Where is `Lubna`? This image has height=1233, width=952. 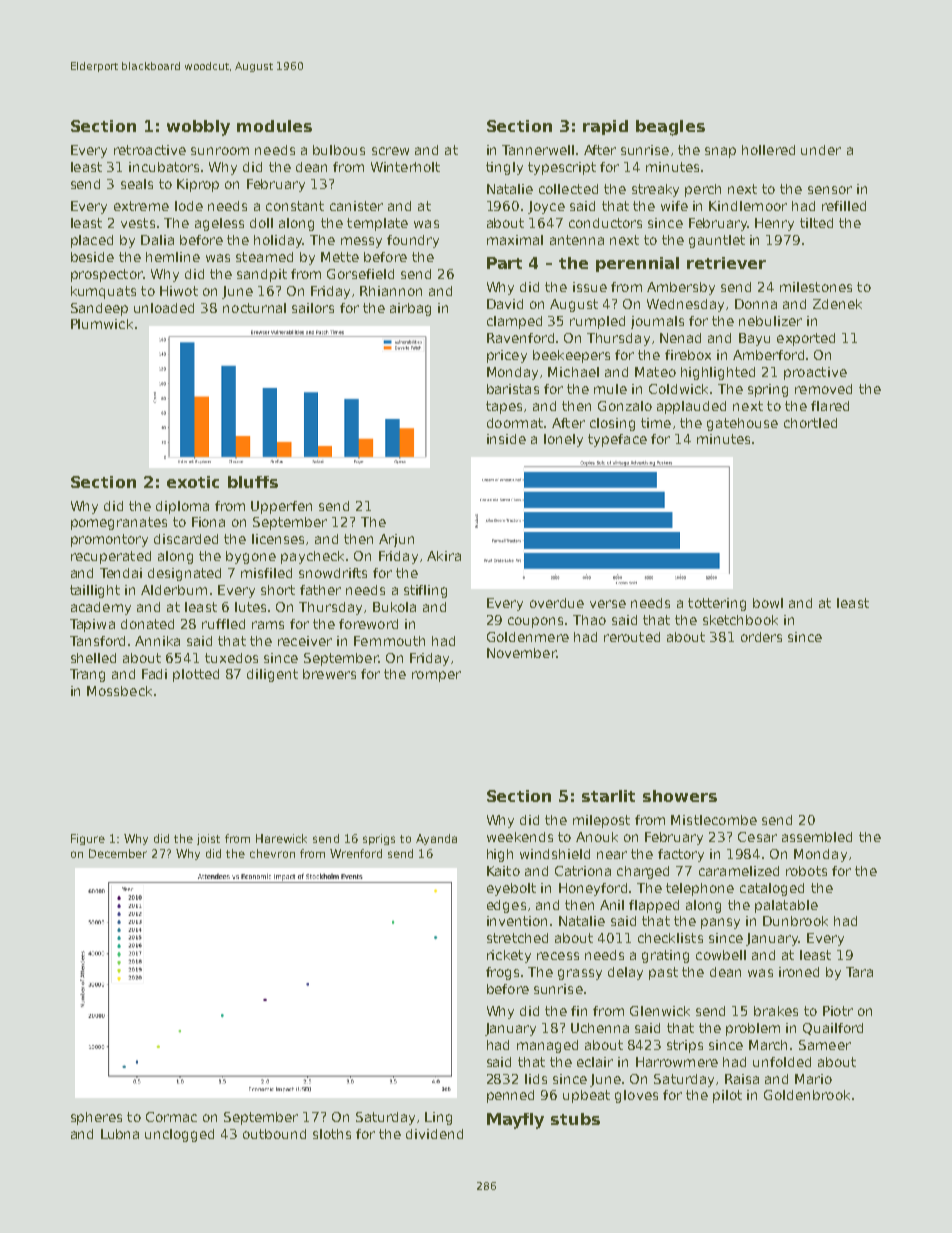 Lubna is located at coordinates (120, 1134).
